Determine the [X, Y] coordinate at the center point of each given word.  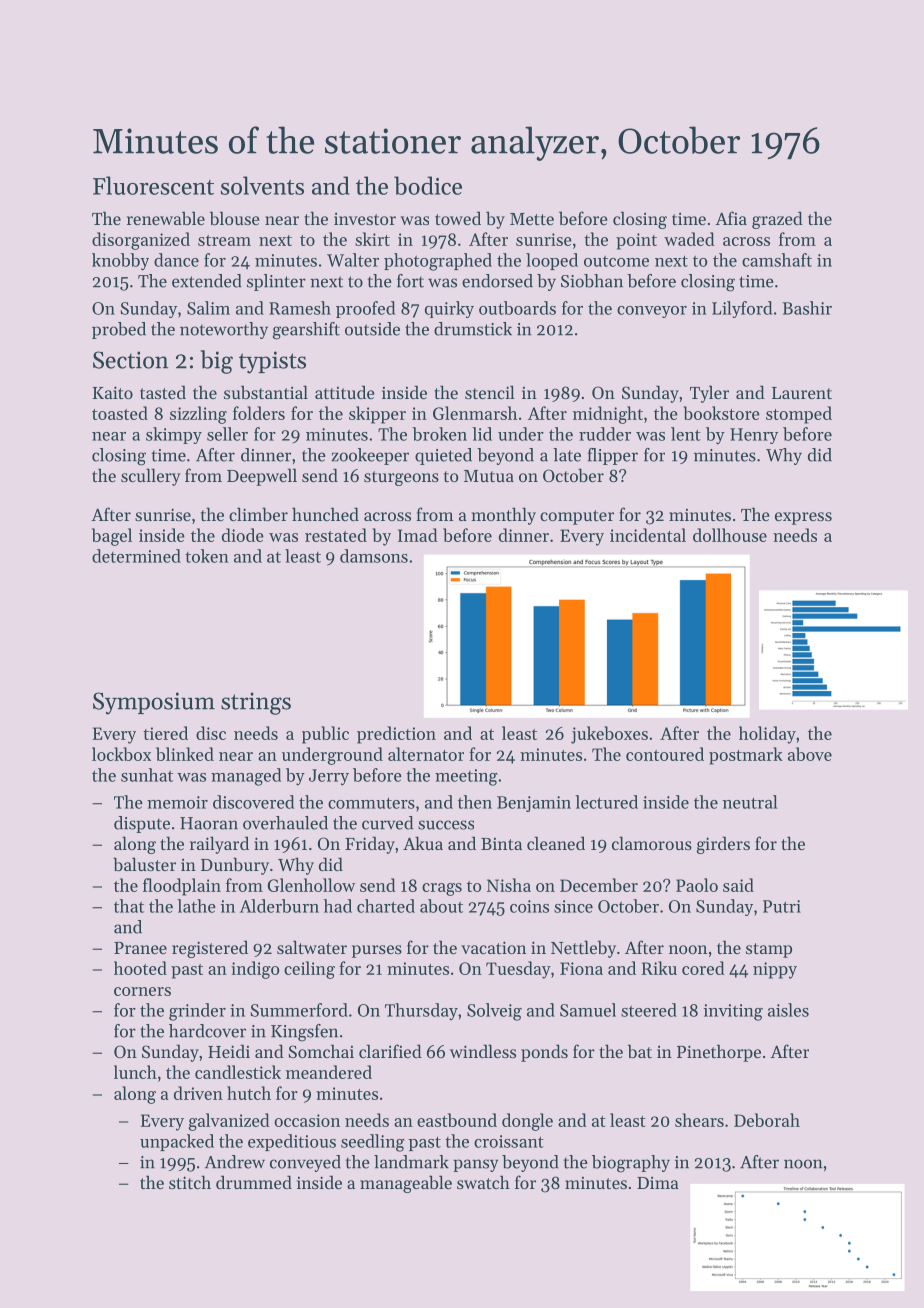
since [573, 906]
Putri [782, 906]
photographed [438, 262]
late [567, 455]
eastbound [457, 1120]
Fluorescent [153, 185]
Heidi [229, 1051]
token [207, 556]
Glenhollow [311, 885]
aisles [788, 1010]
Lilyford [742, 309]
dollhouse [730, 535]
